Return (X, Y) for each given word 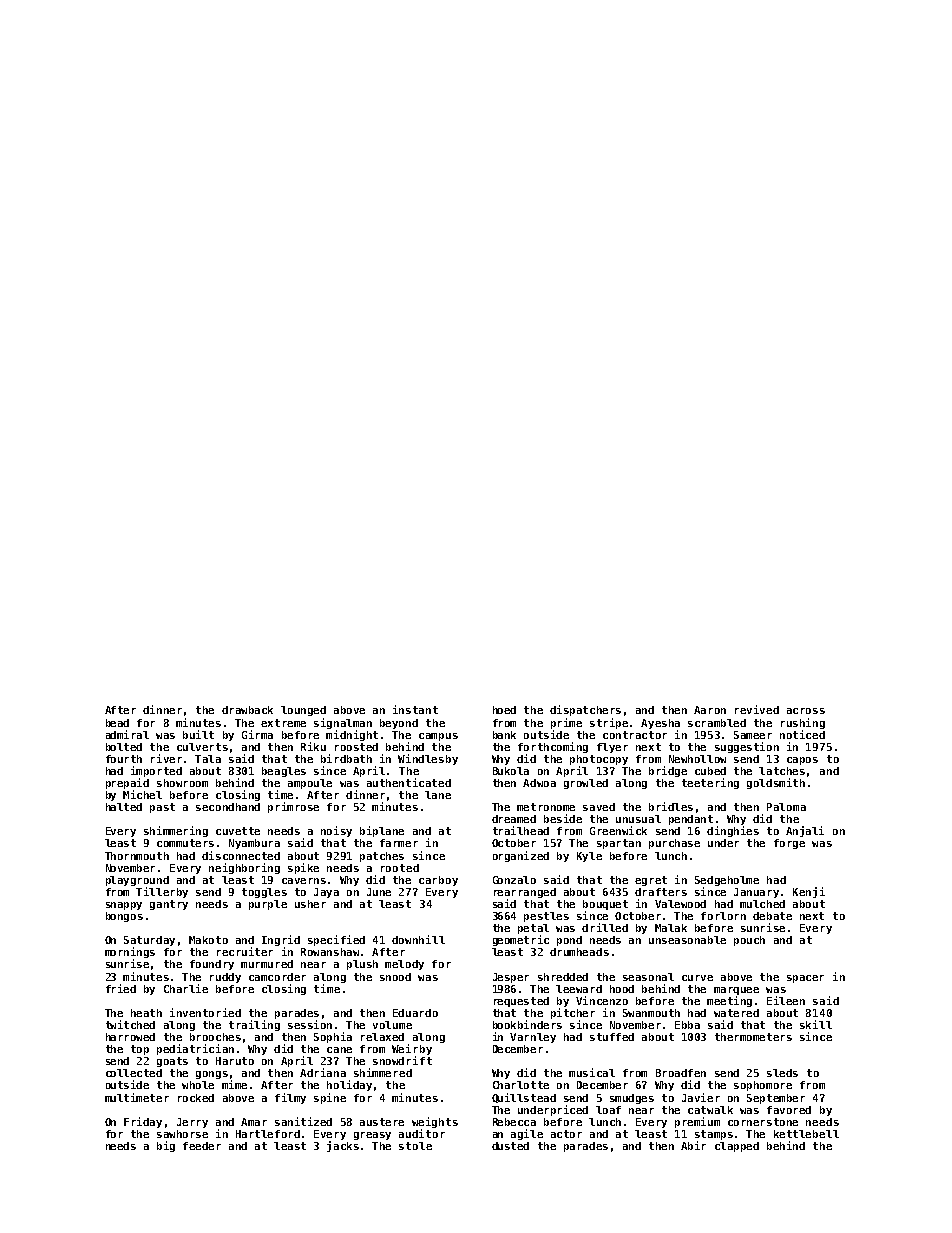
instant (415, 709)
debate (772, 916)
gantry (169, 905)
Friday (143, 1122)
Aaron (710, 710)
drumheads (579, 952)
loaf (608, 1110)
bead (117, 723)
